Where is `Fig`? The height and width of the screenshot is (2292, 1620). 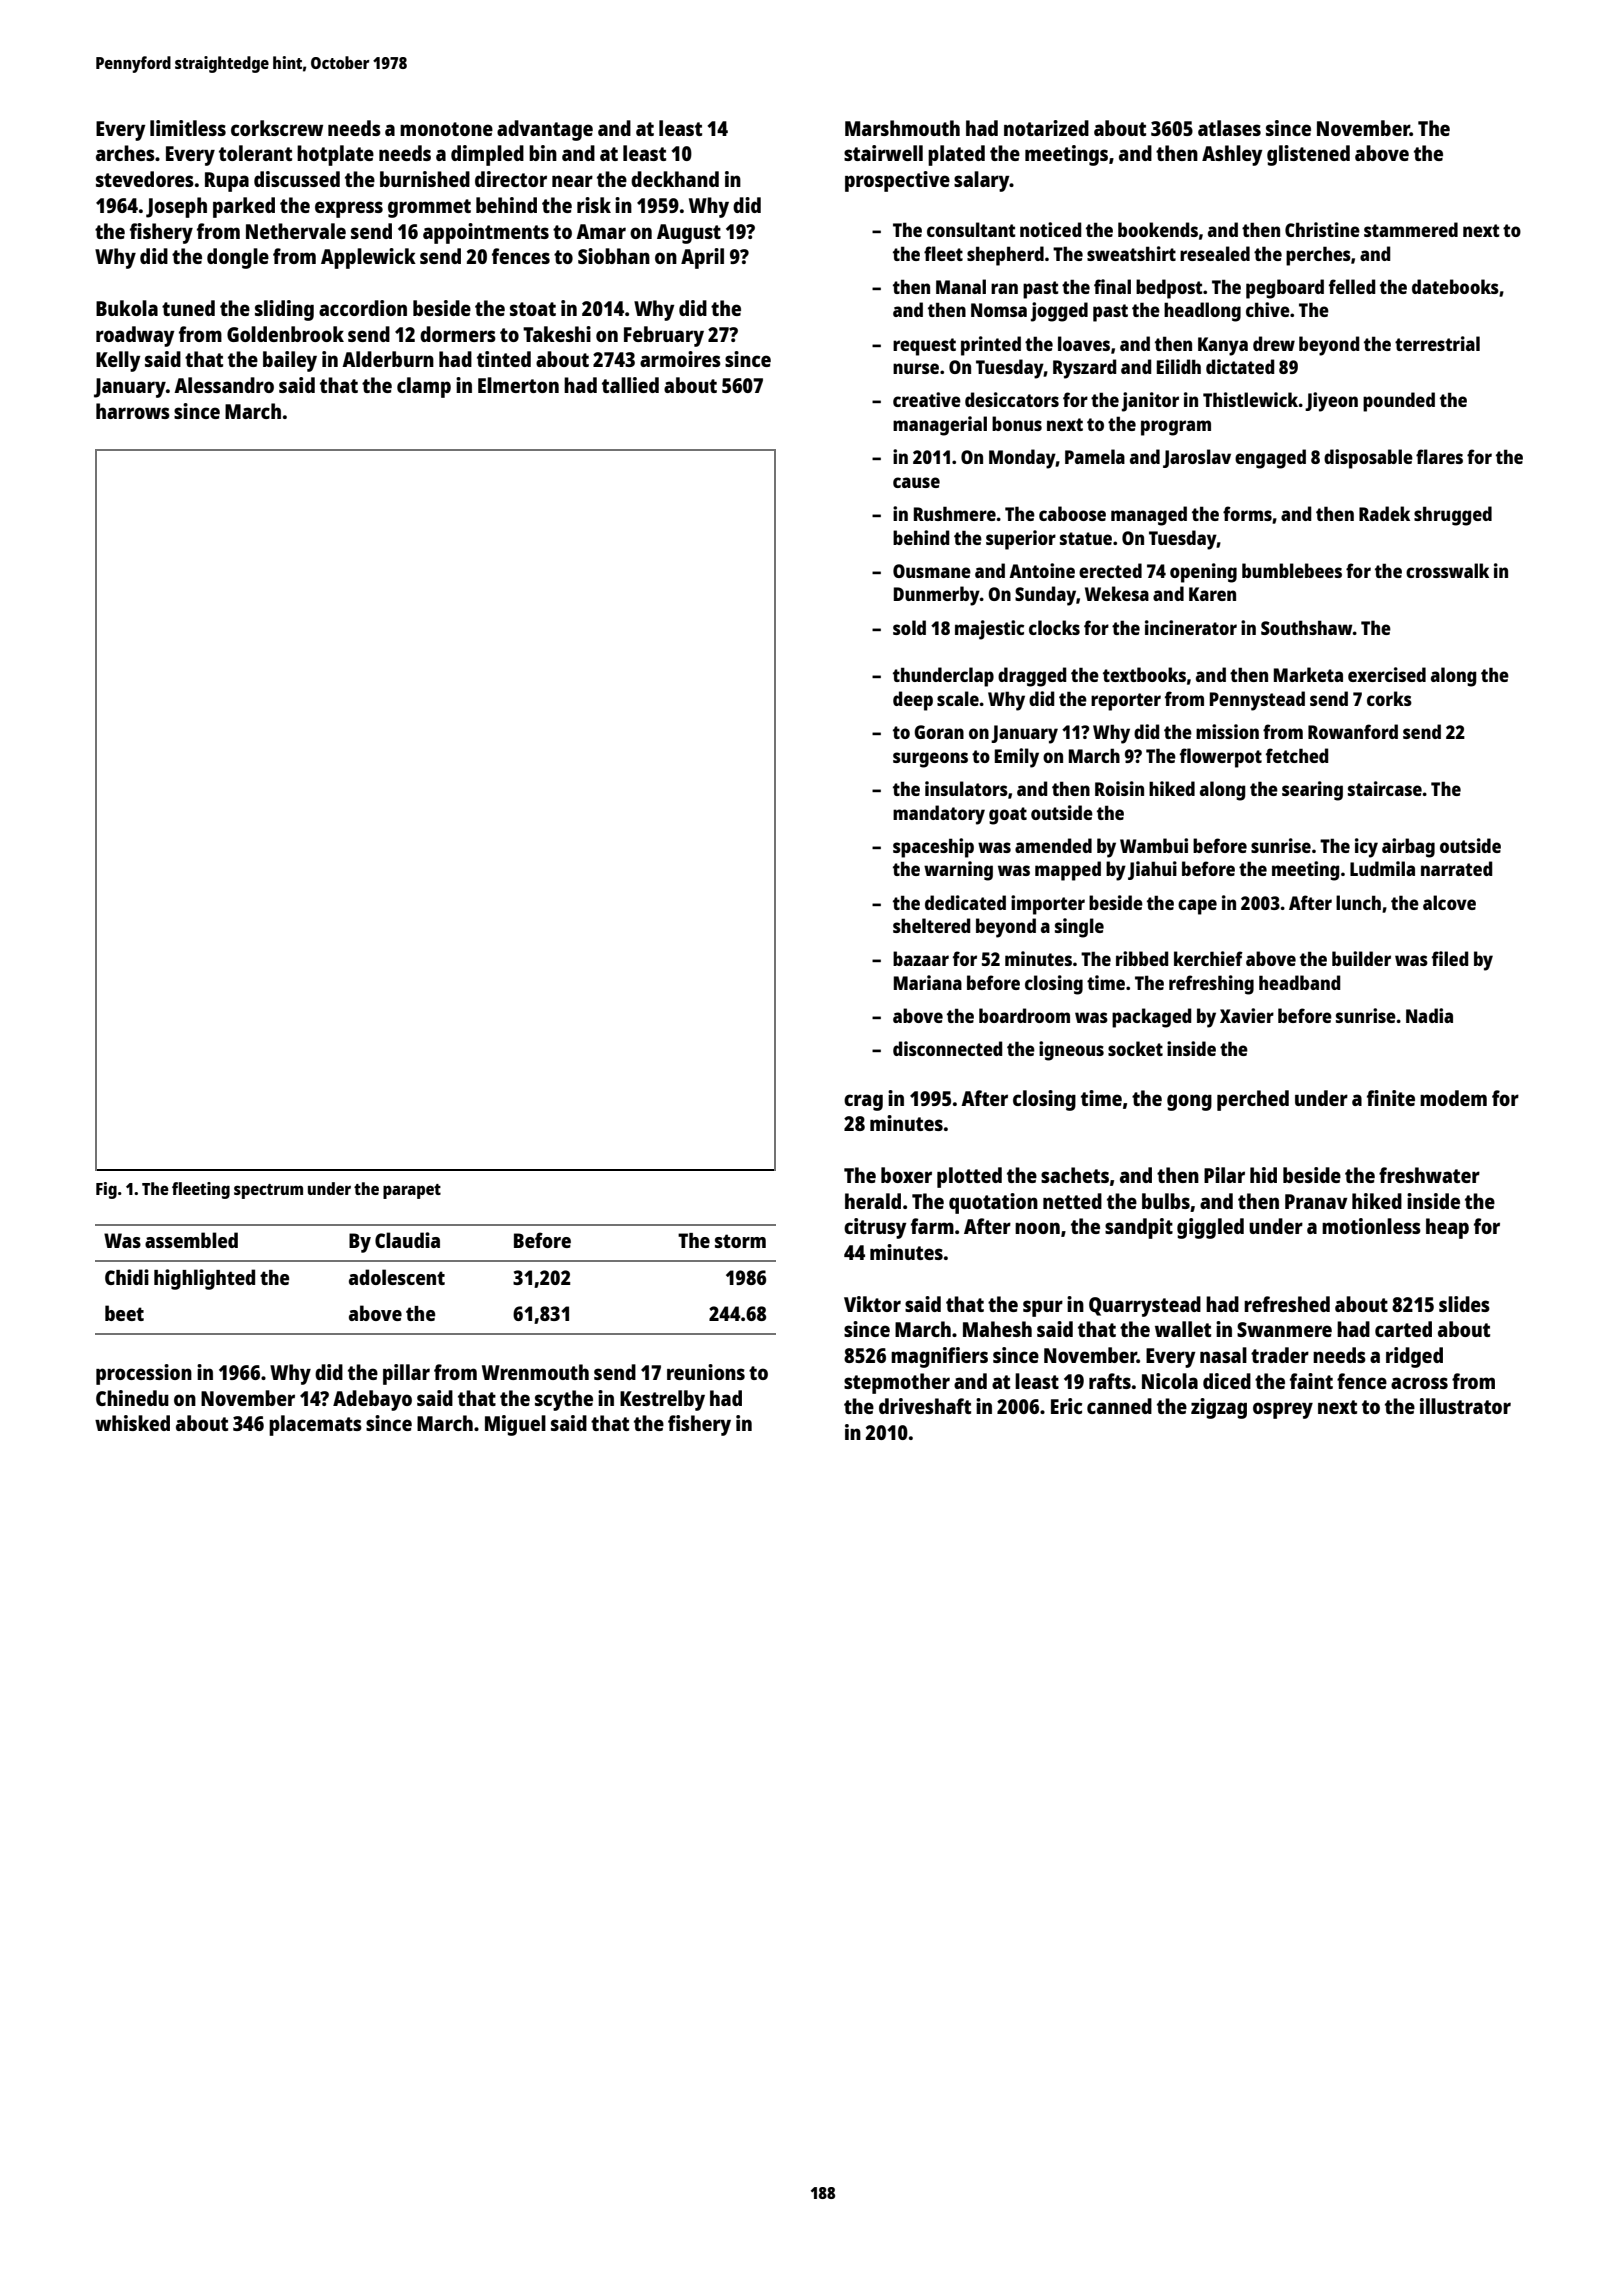 Fig is located at coordinates (106, 1190).
